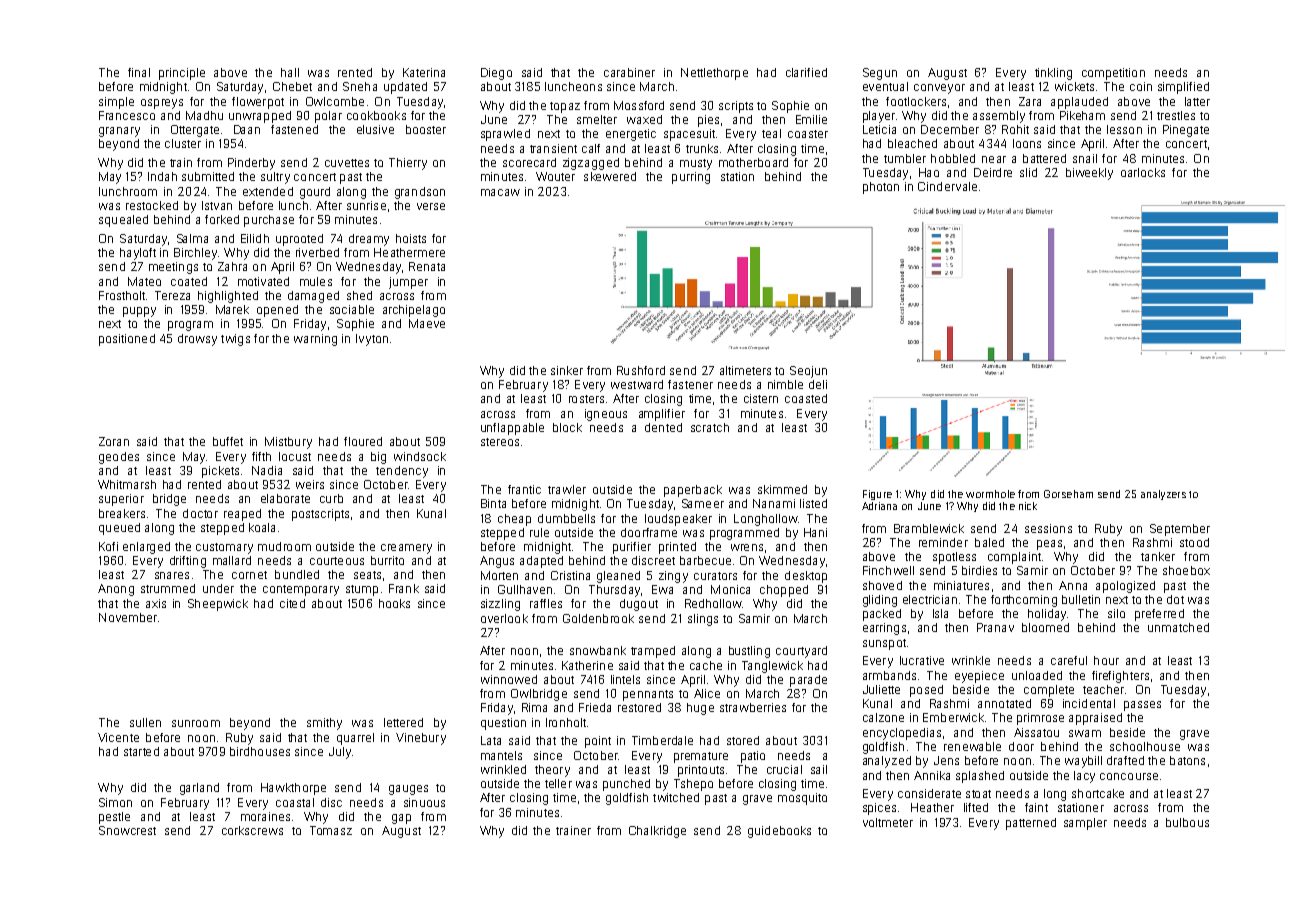 This image has width=1308, height=924. I want to click on guidebooks, so click(779, 832).
